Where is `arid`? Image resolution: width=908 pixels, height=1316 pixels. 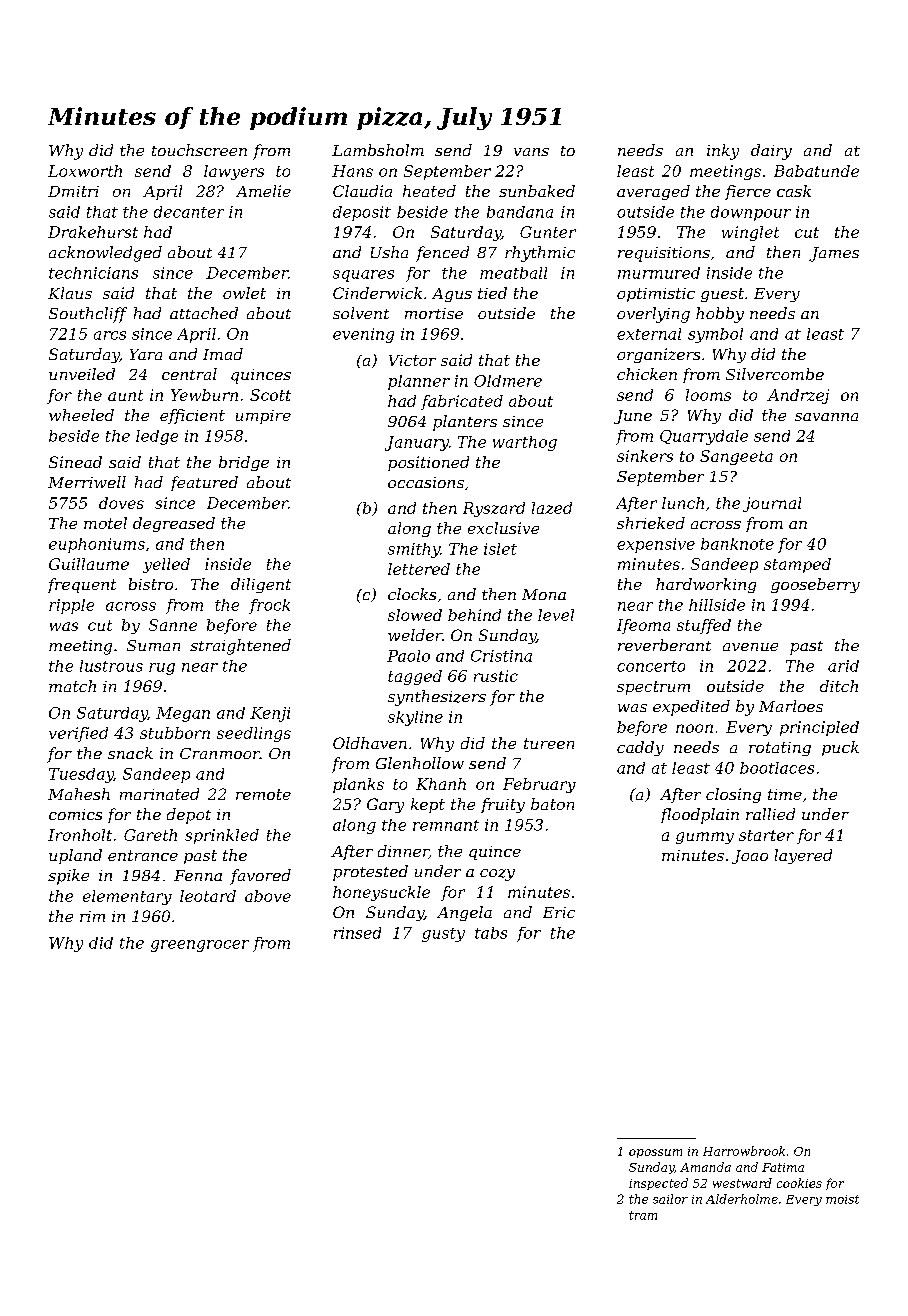 arid is located at coordinates (843, 666).
